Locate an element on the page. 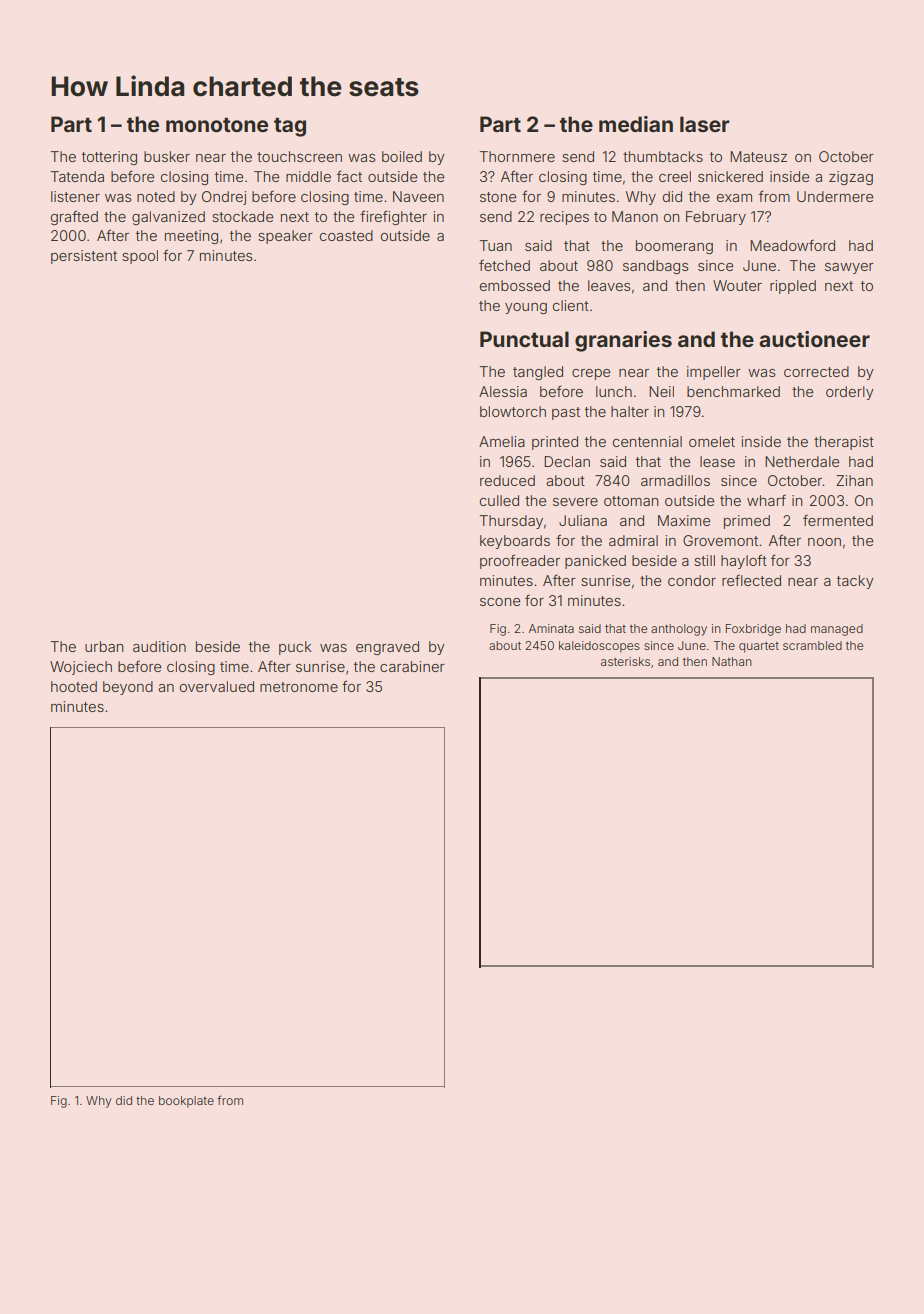 This document has height=1314, width=924. noon is located at coordinates (824, 542).
